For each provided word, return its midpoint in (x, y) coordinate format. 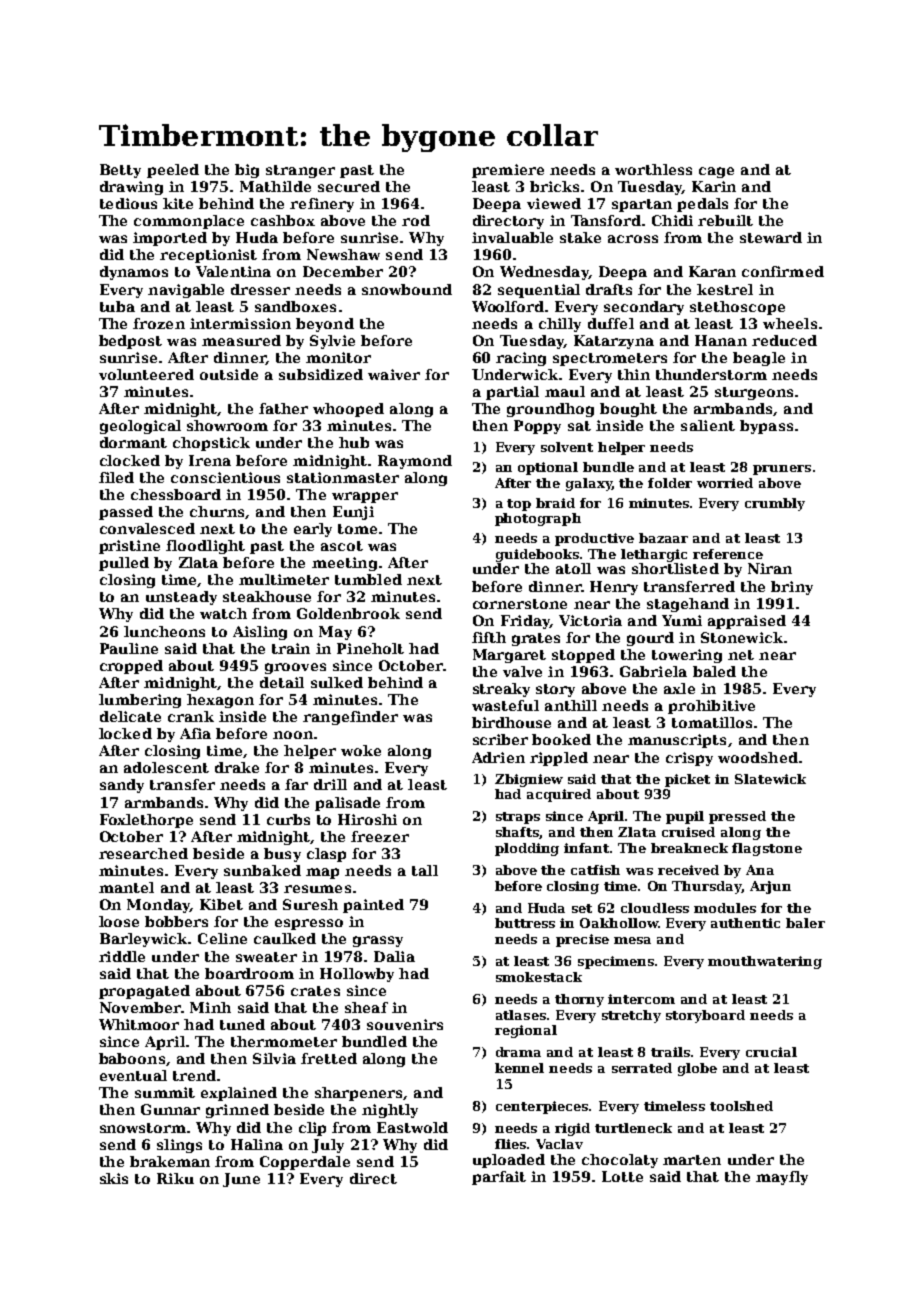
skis (114, 1178)
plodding (527, 849)
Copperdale (305, 1163)
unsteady (181, 598)
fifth (489, 637)
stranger (300, 171)
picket (687, 780)
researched (143, 853)
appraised (747, 622)
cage (716, 172)
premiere (508, 171)
